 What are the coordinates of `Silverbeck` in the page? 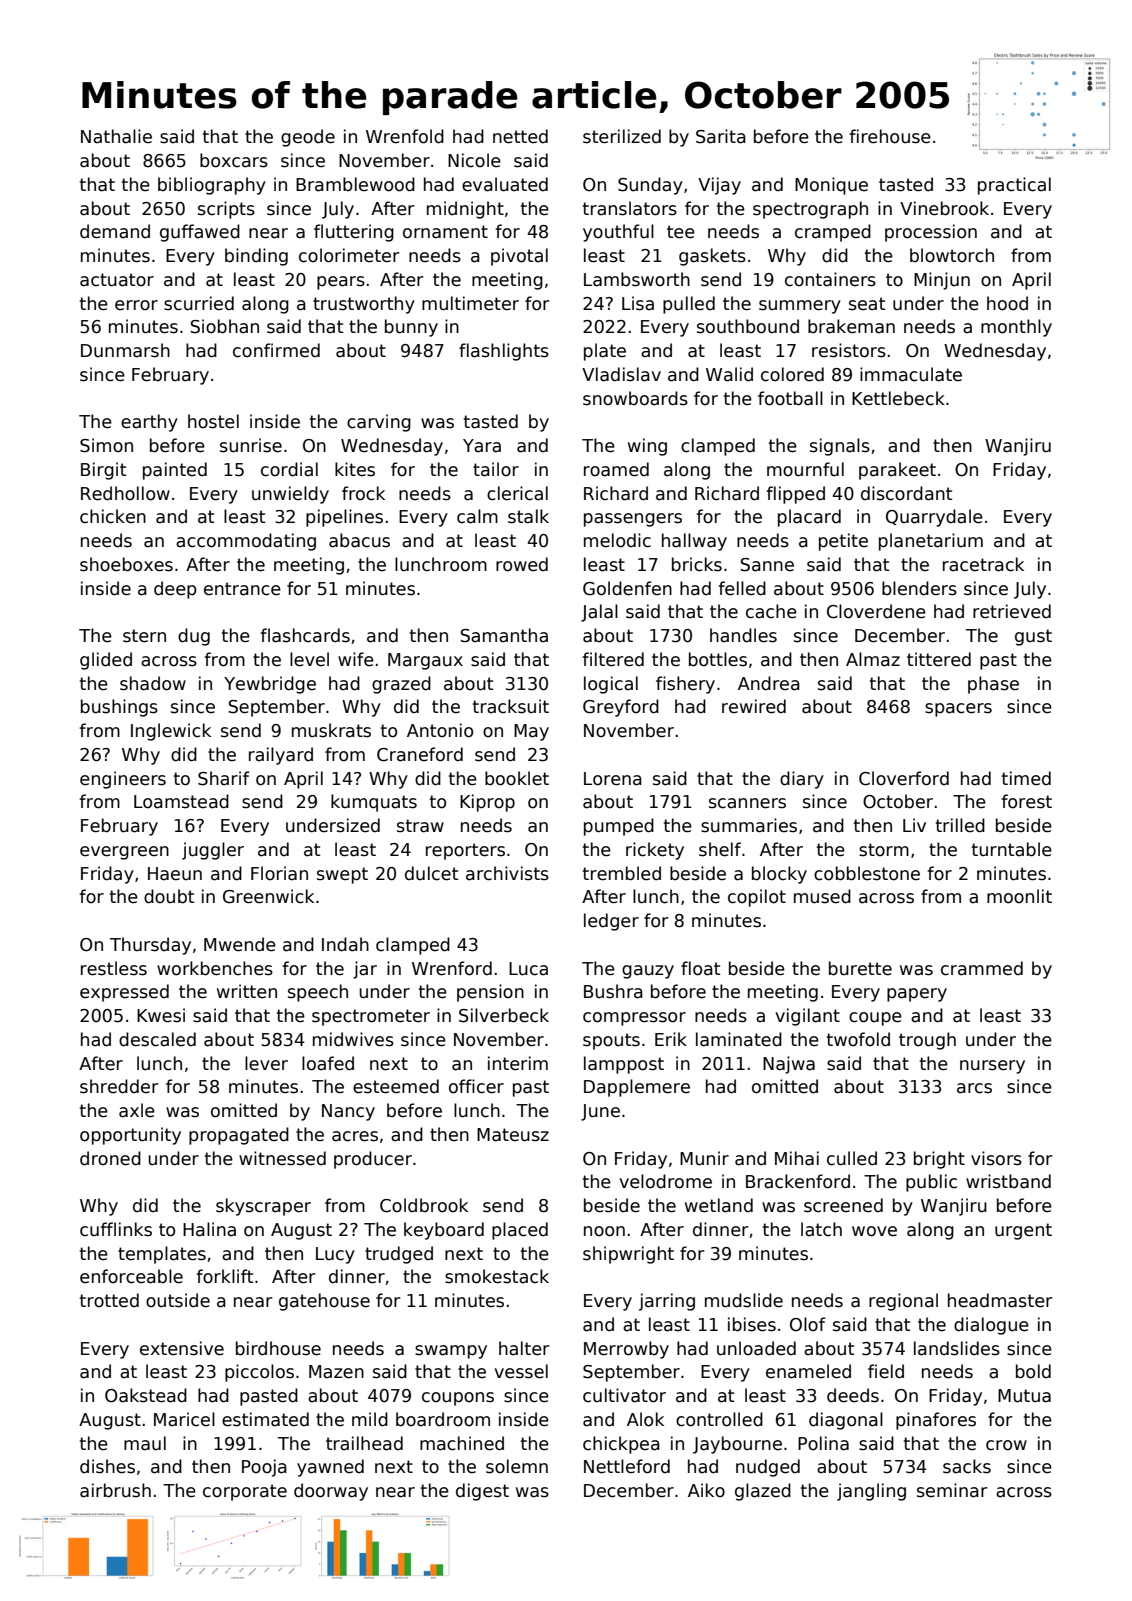 It's located at (504, 1015).
